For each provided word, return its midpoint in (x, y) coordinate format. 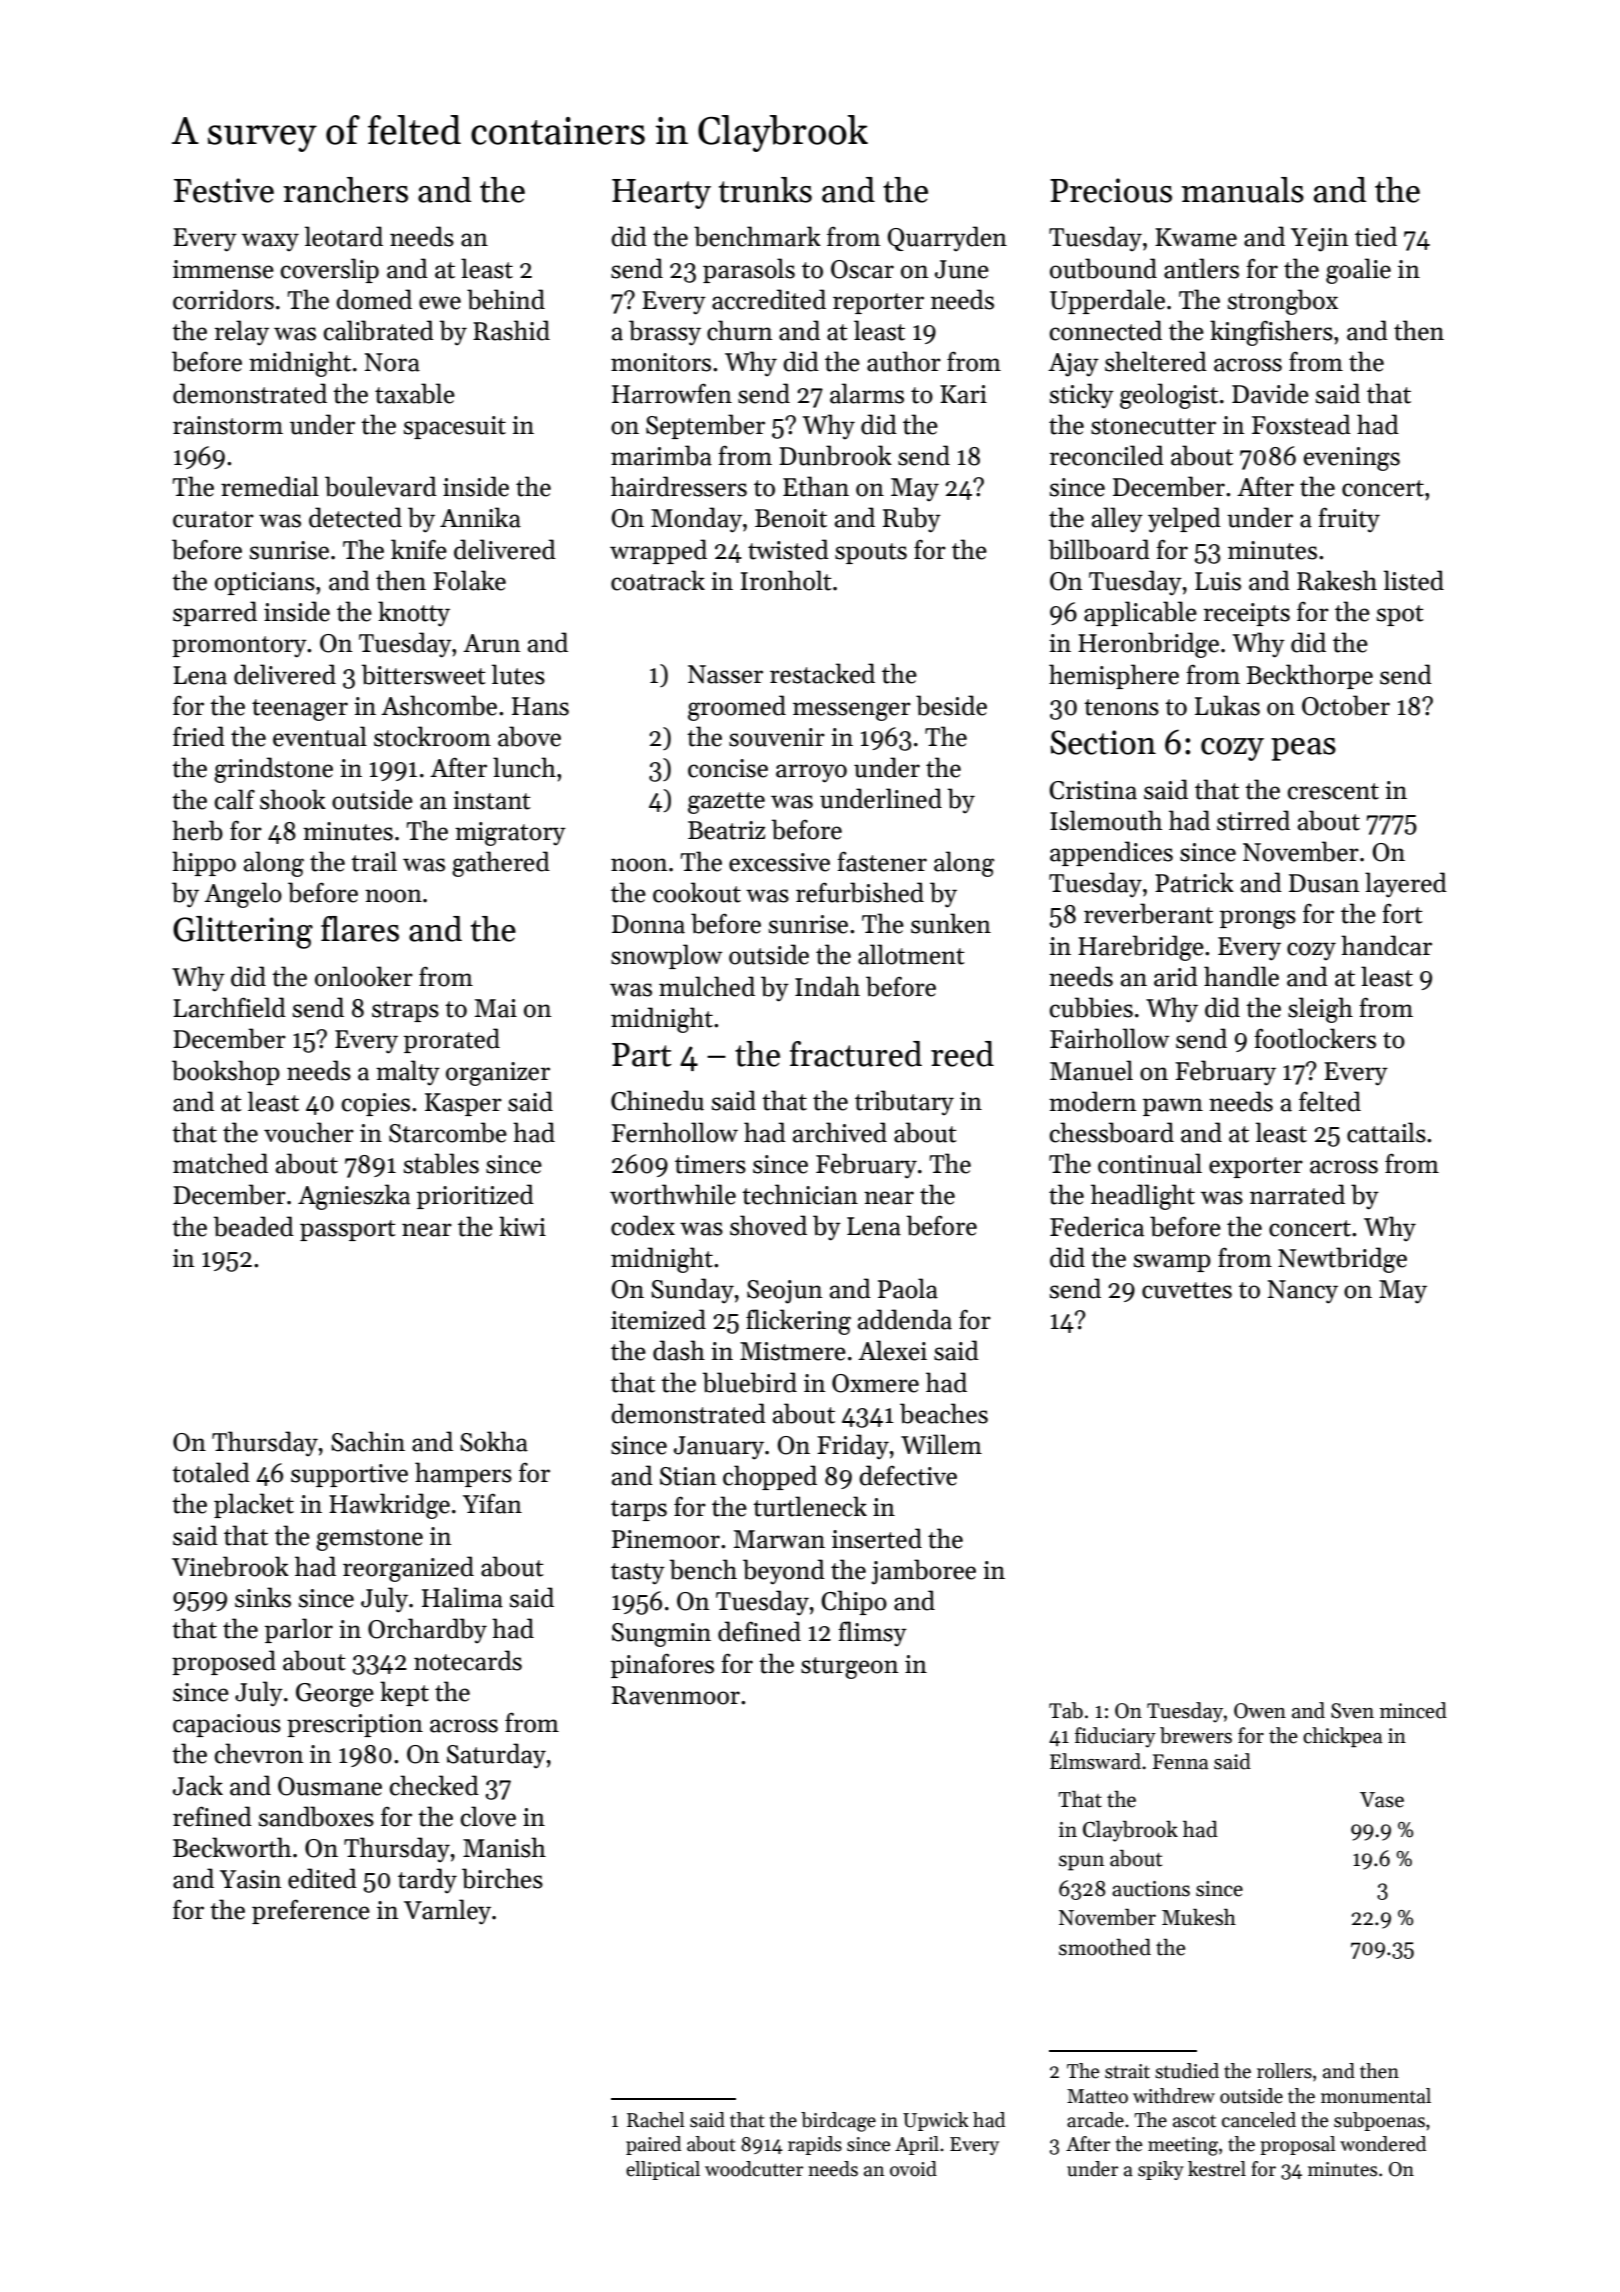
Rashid (511, 330)
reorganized (408, 1569)
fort (1402, 914)
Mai (496, 1008)
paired (653, 2145)
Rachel (656, 2120)
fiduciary (1115, 1737)
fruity (1349, 520)
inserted (877, 1538)
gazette (726, 803)
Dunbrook (835, 455)
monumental (1376, 2096)
